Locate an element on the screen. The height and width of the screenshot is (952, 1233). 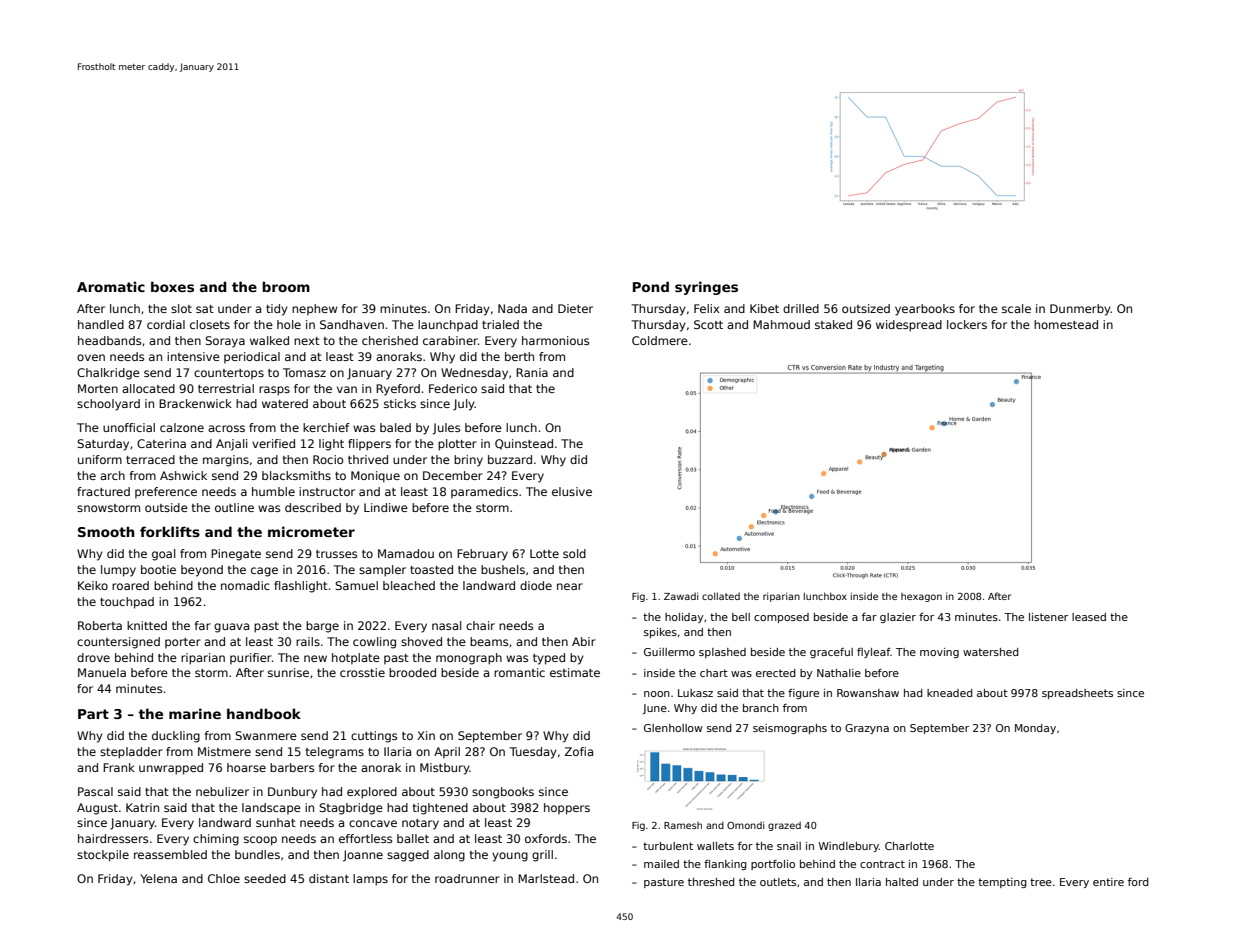
rails is located at coordinates (308, 641).
